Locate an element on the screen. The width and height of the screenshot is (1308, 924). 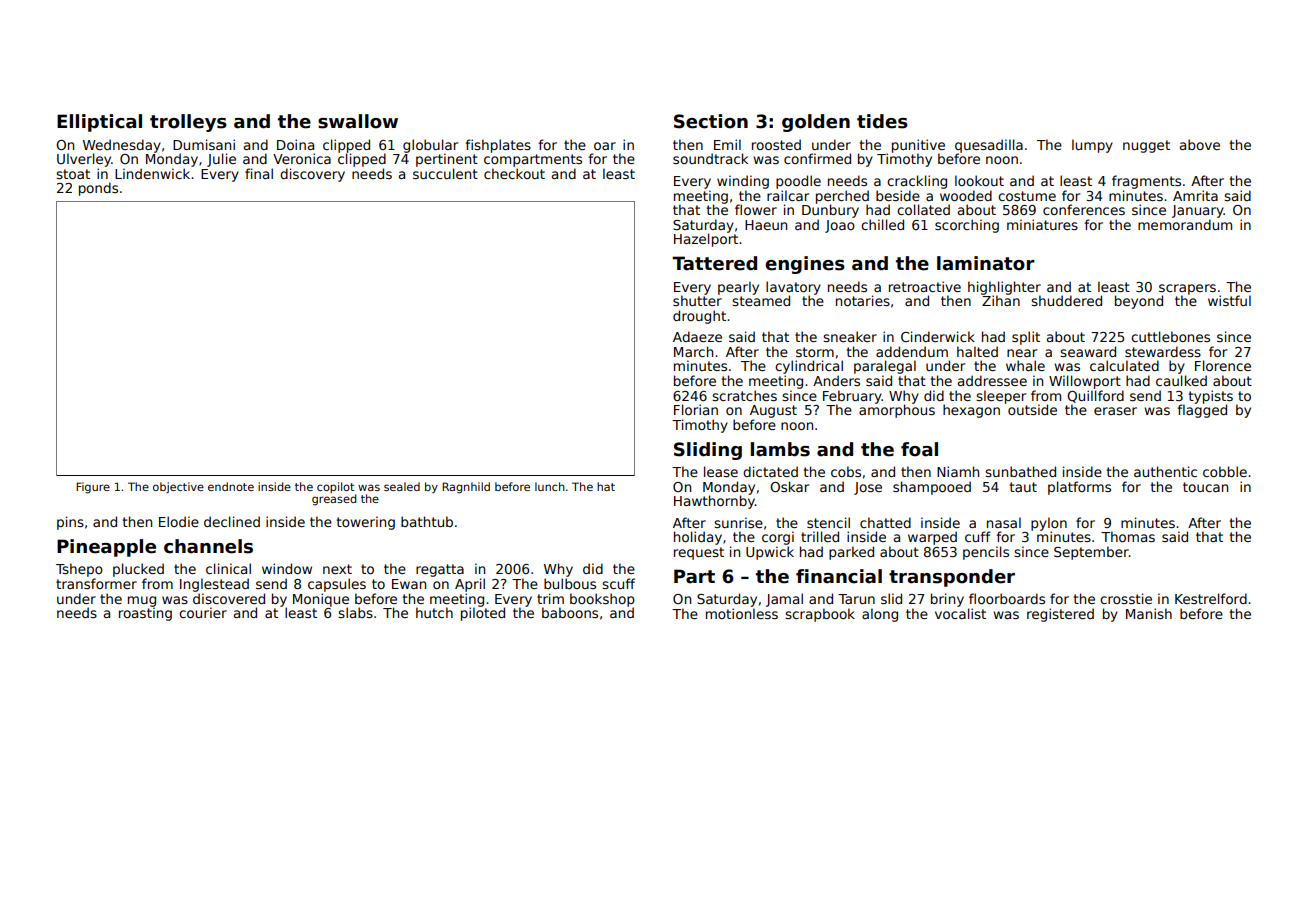
objective is located at coordinates (178, 487).
